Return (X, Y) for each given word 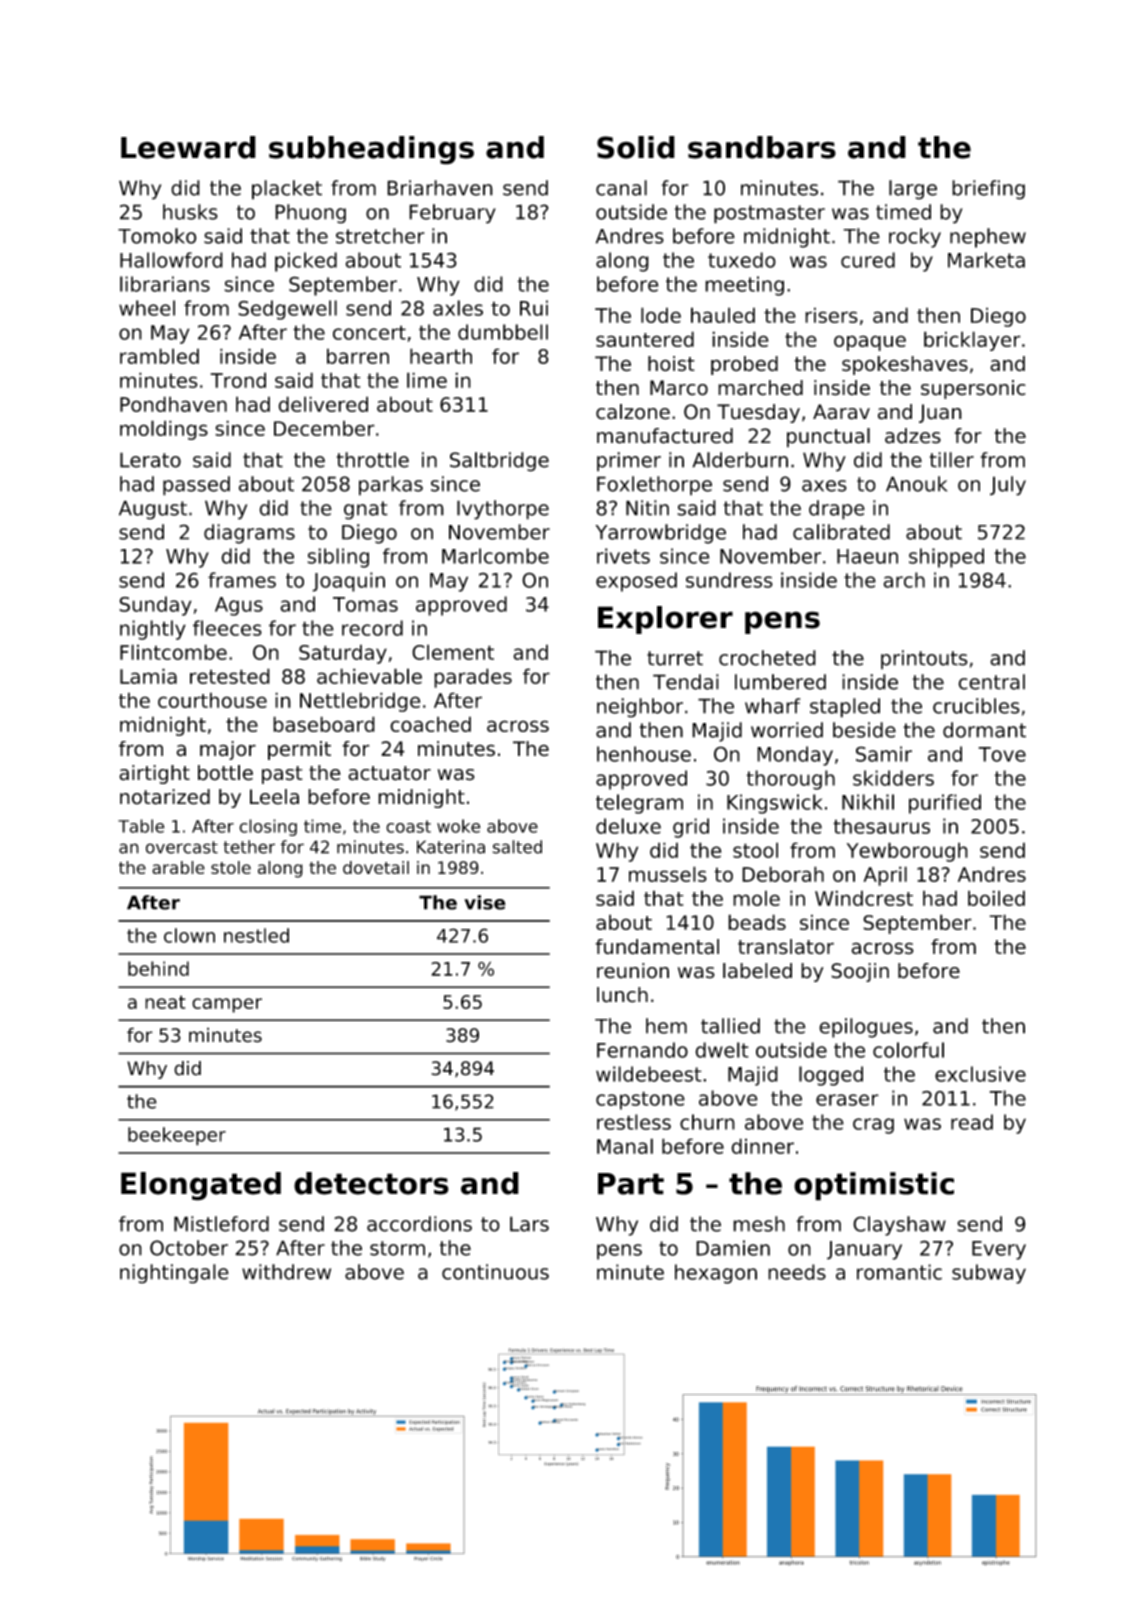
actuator (389, 773)
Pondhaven (173, 404)
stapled (845, 708)
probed (744, 365)
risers (831, 315)
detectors (371, 1183)
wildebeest (649, 1074)
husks (190, 212)
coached (430, 724)
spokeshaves (905, 365)
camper (227, 1005)
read (972, 1122)
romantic (899, 1272)
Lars (529, 1224)
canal (621, 188)
